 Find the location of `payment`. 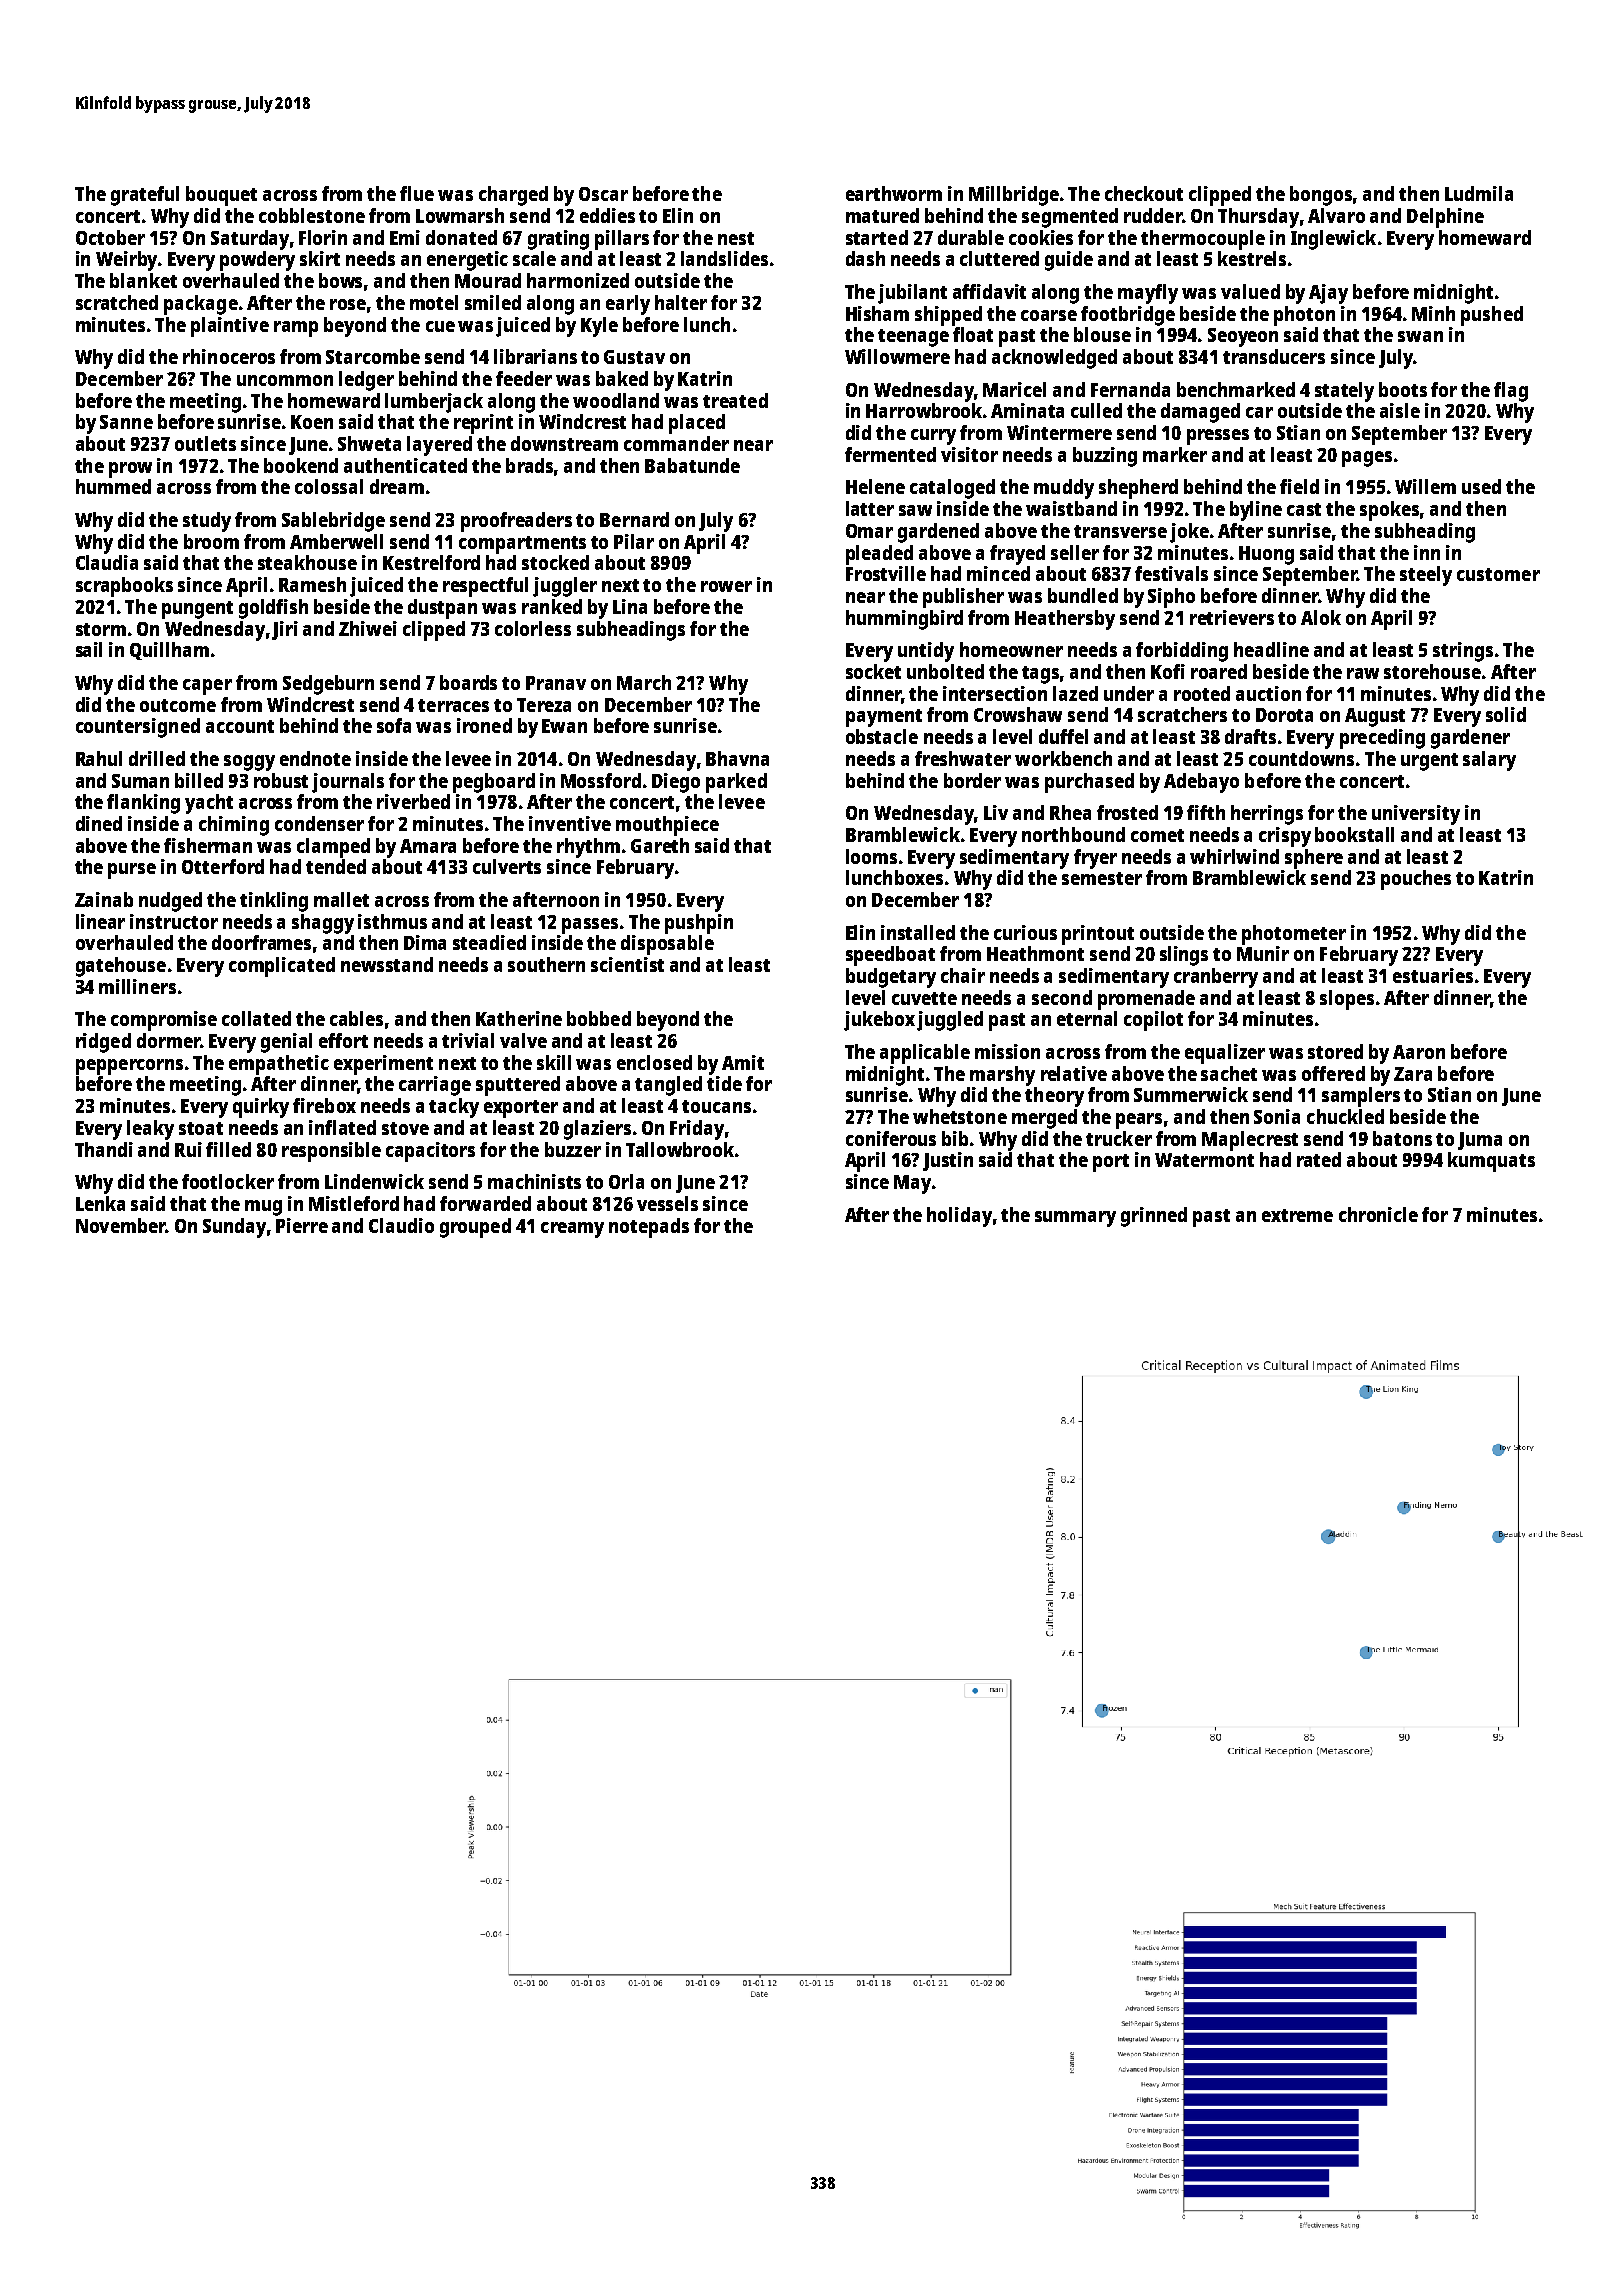

payment is located at coordinates (884, 718).
